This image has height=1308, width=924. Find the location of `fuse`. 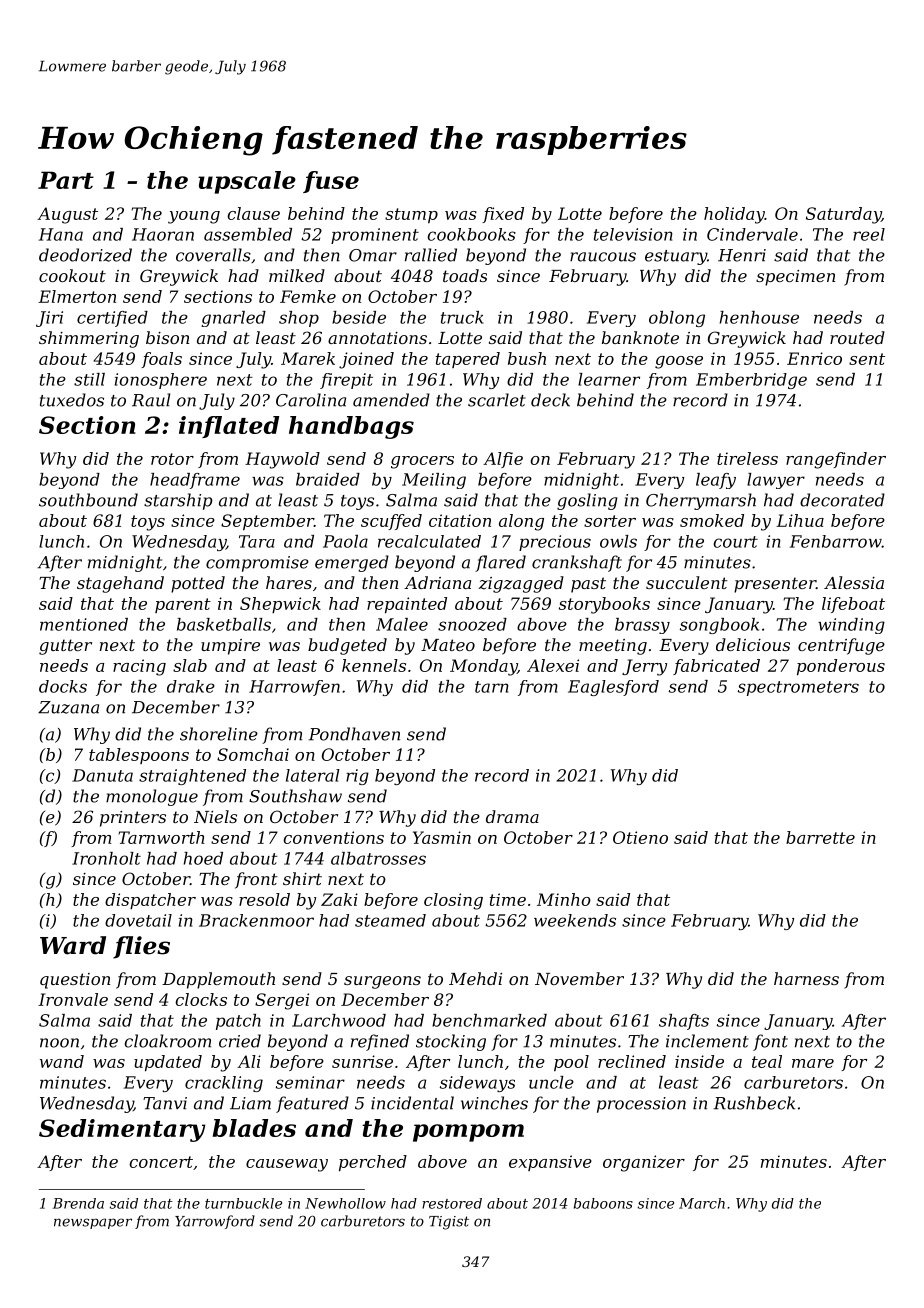

fuse is located at coordinates (331, 182).
